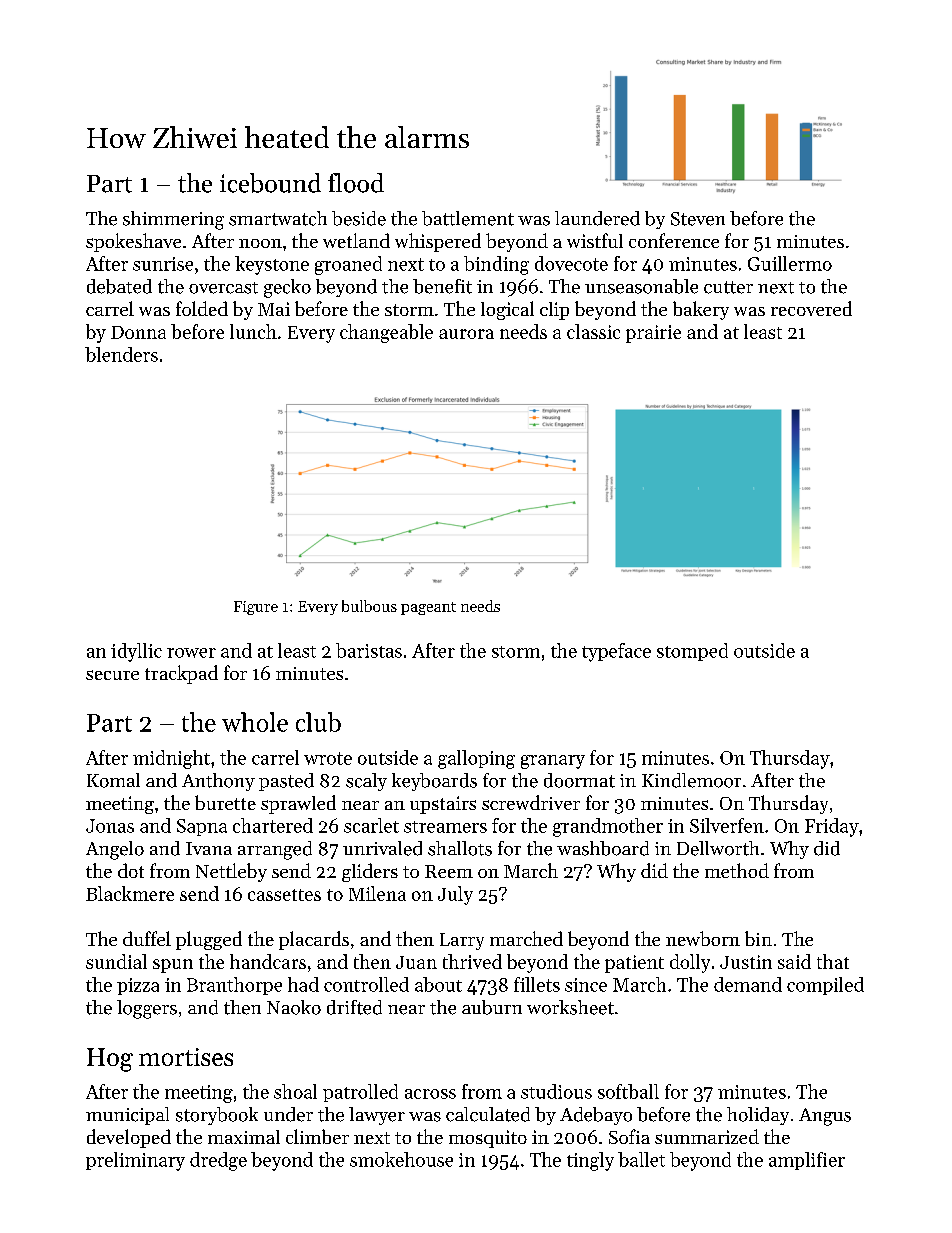 The image size is (952, 1233). Describe the element at coordinates (354, 1007) in the screenshot. I see `drifted` at that location.
